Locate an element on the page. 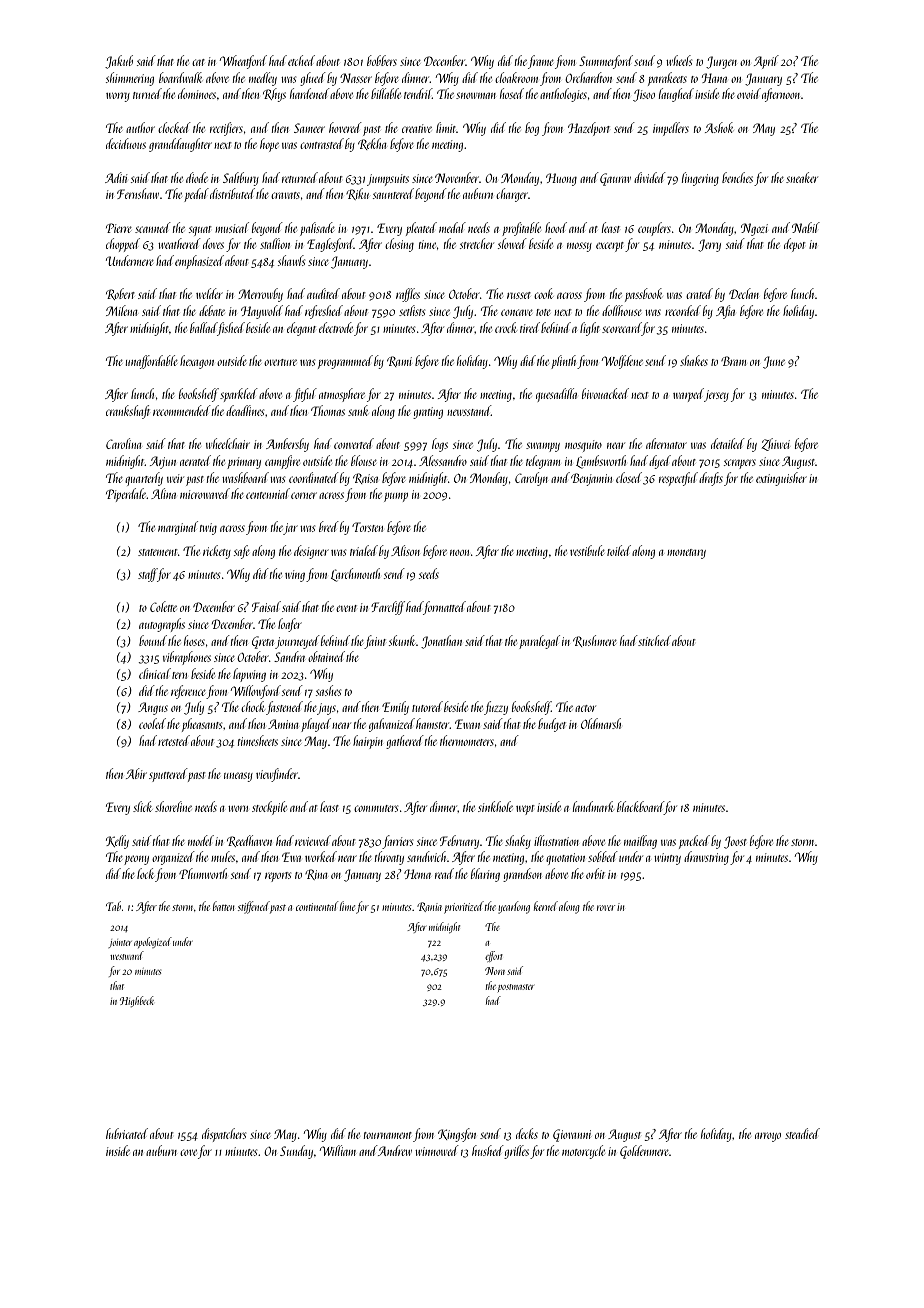 This page has width=924, height=1308. Rekha is located at coordinates (372, 144).
